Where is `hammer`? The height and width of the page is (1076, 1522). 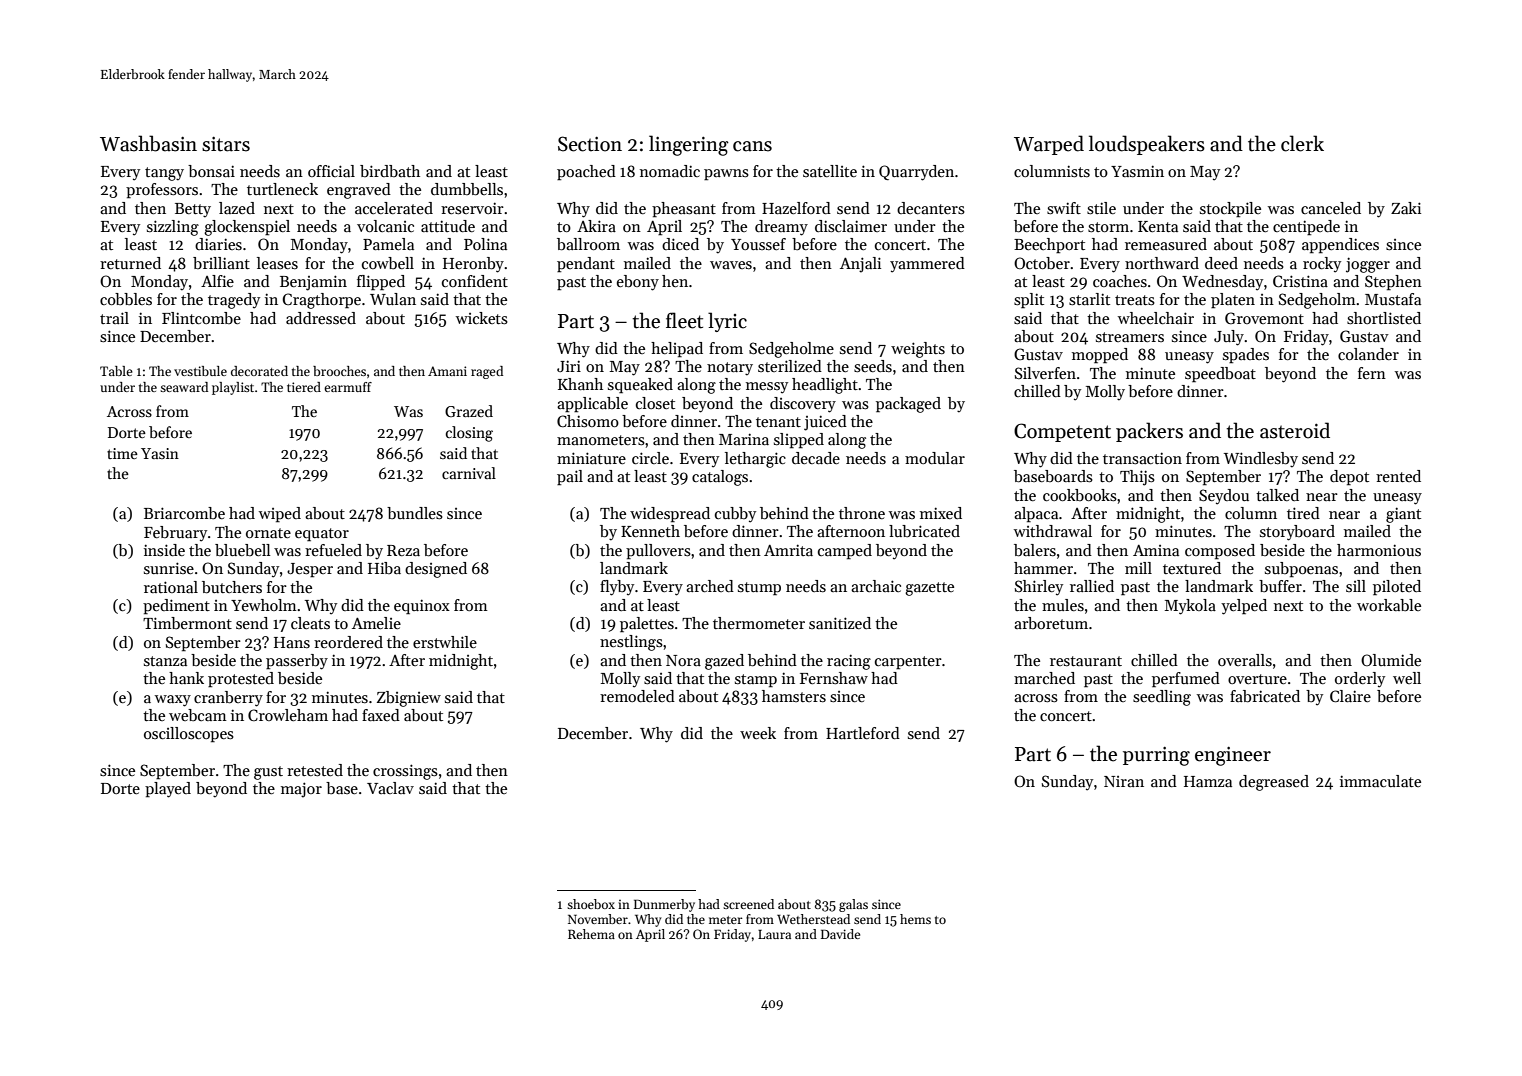 hammer is located at coordinates (1043, 568).
